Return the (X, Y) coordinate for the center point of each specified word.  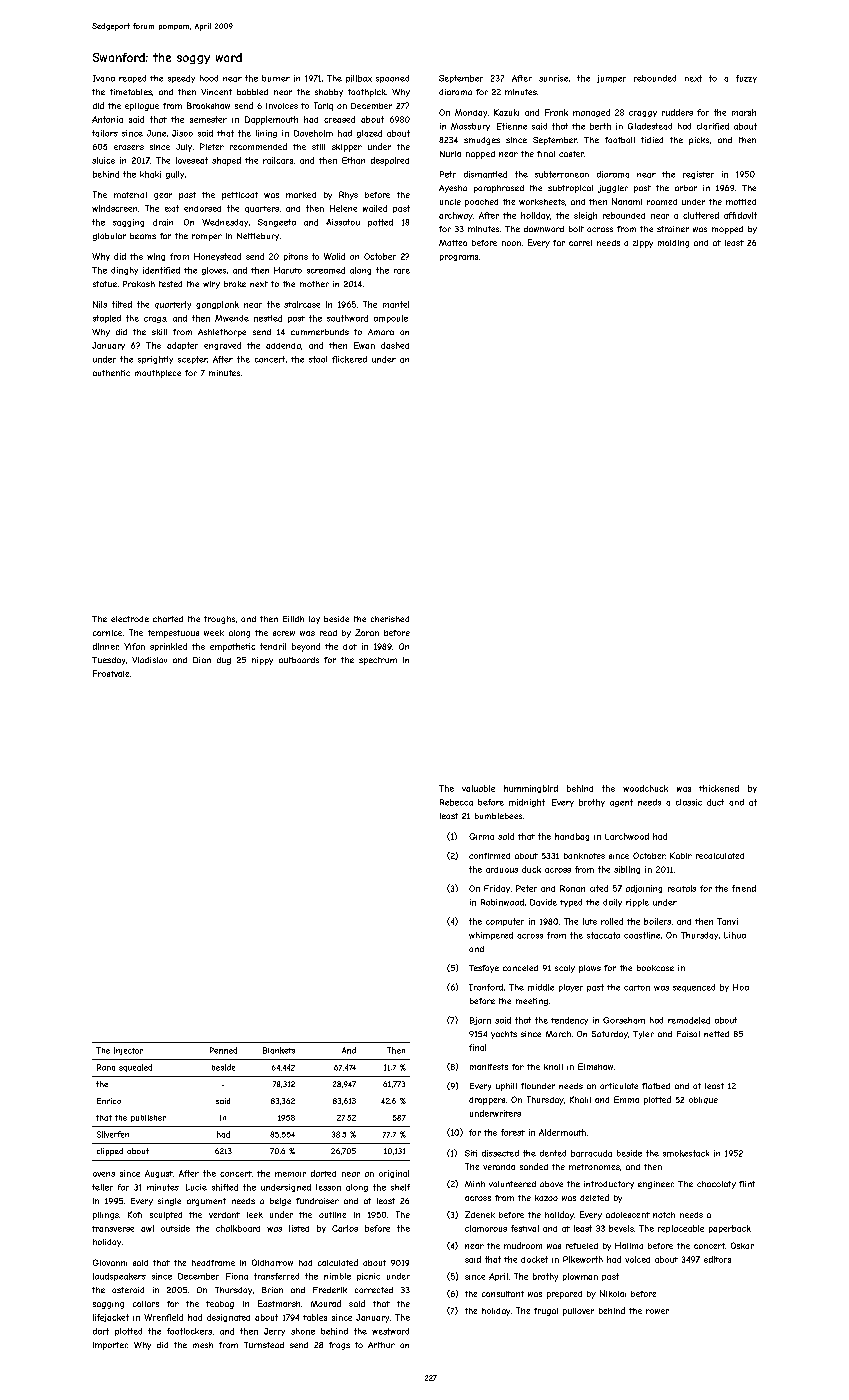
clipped (110, 1152)
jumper (611, 79)
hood (209, 78)
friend (744, 888)
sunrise (553, 78)
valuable (478, 788)
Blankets (279, 1050)
